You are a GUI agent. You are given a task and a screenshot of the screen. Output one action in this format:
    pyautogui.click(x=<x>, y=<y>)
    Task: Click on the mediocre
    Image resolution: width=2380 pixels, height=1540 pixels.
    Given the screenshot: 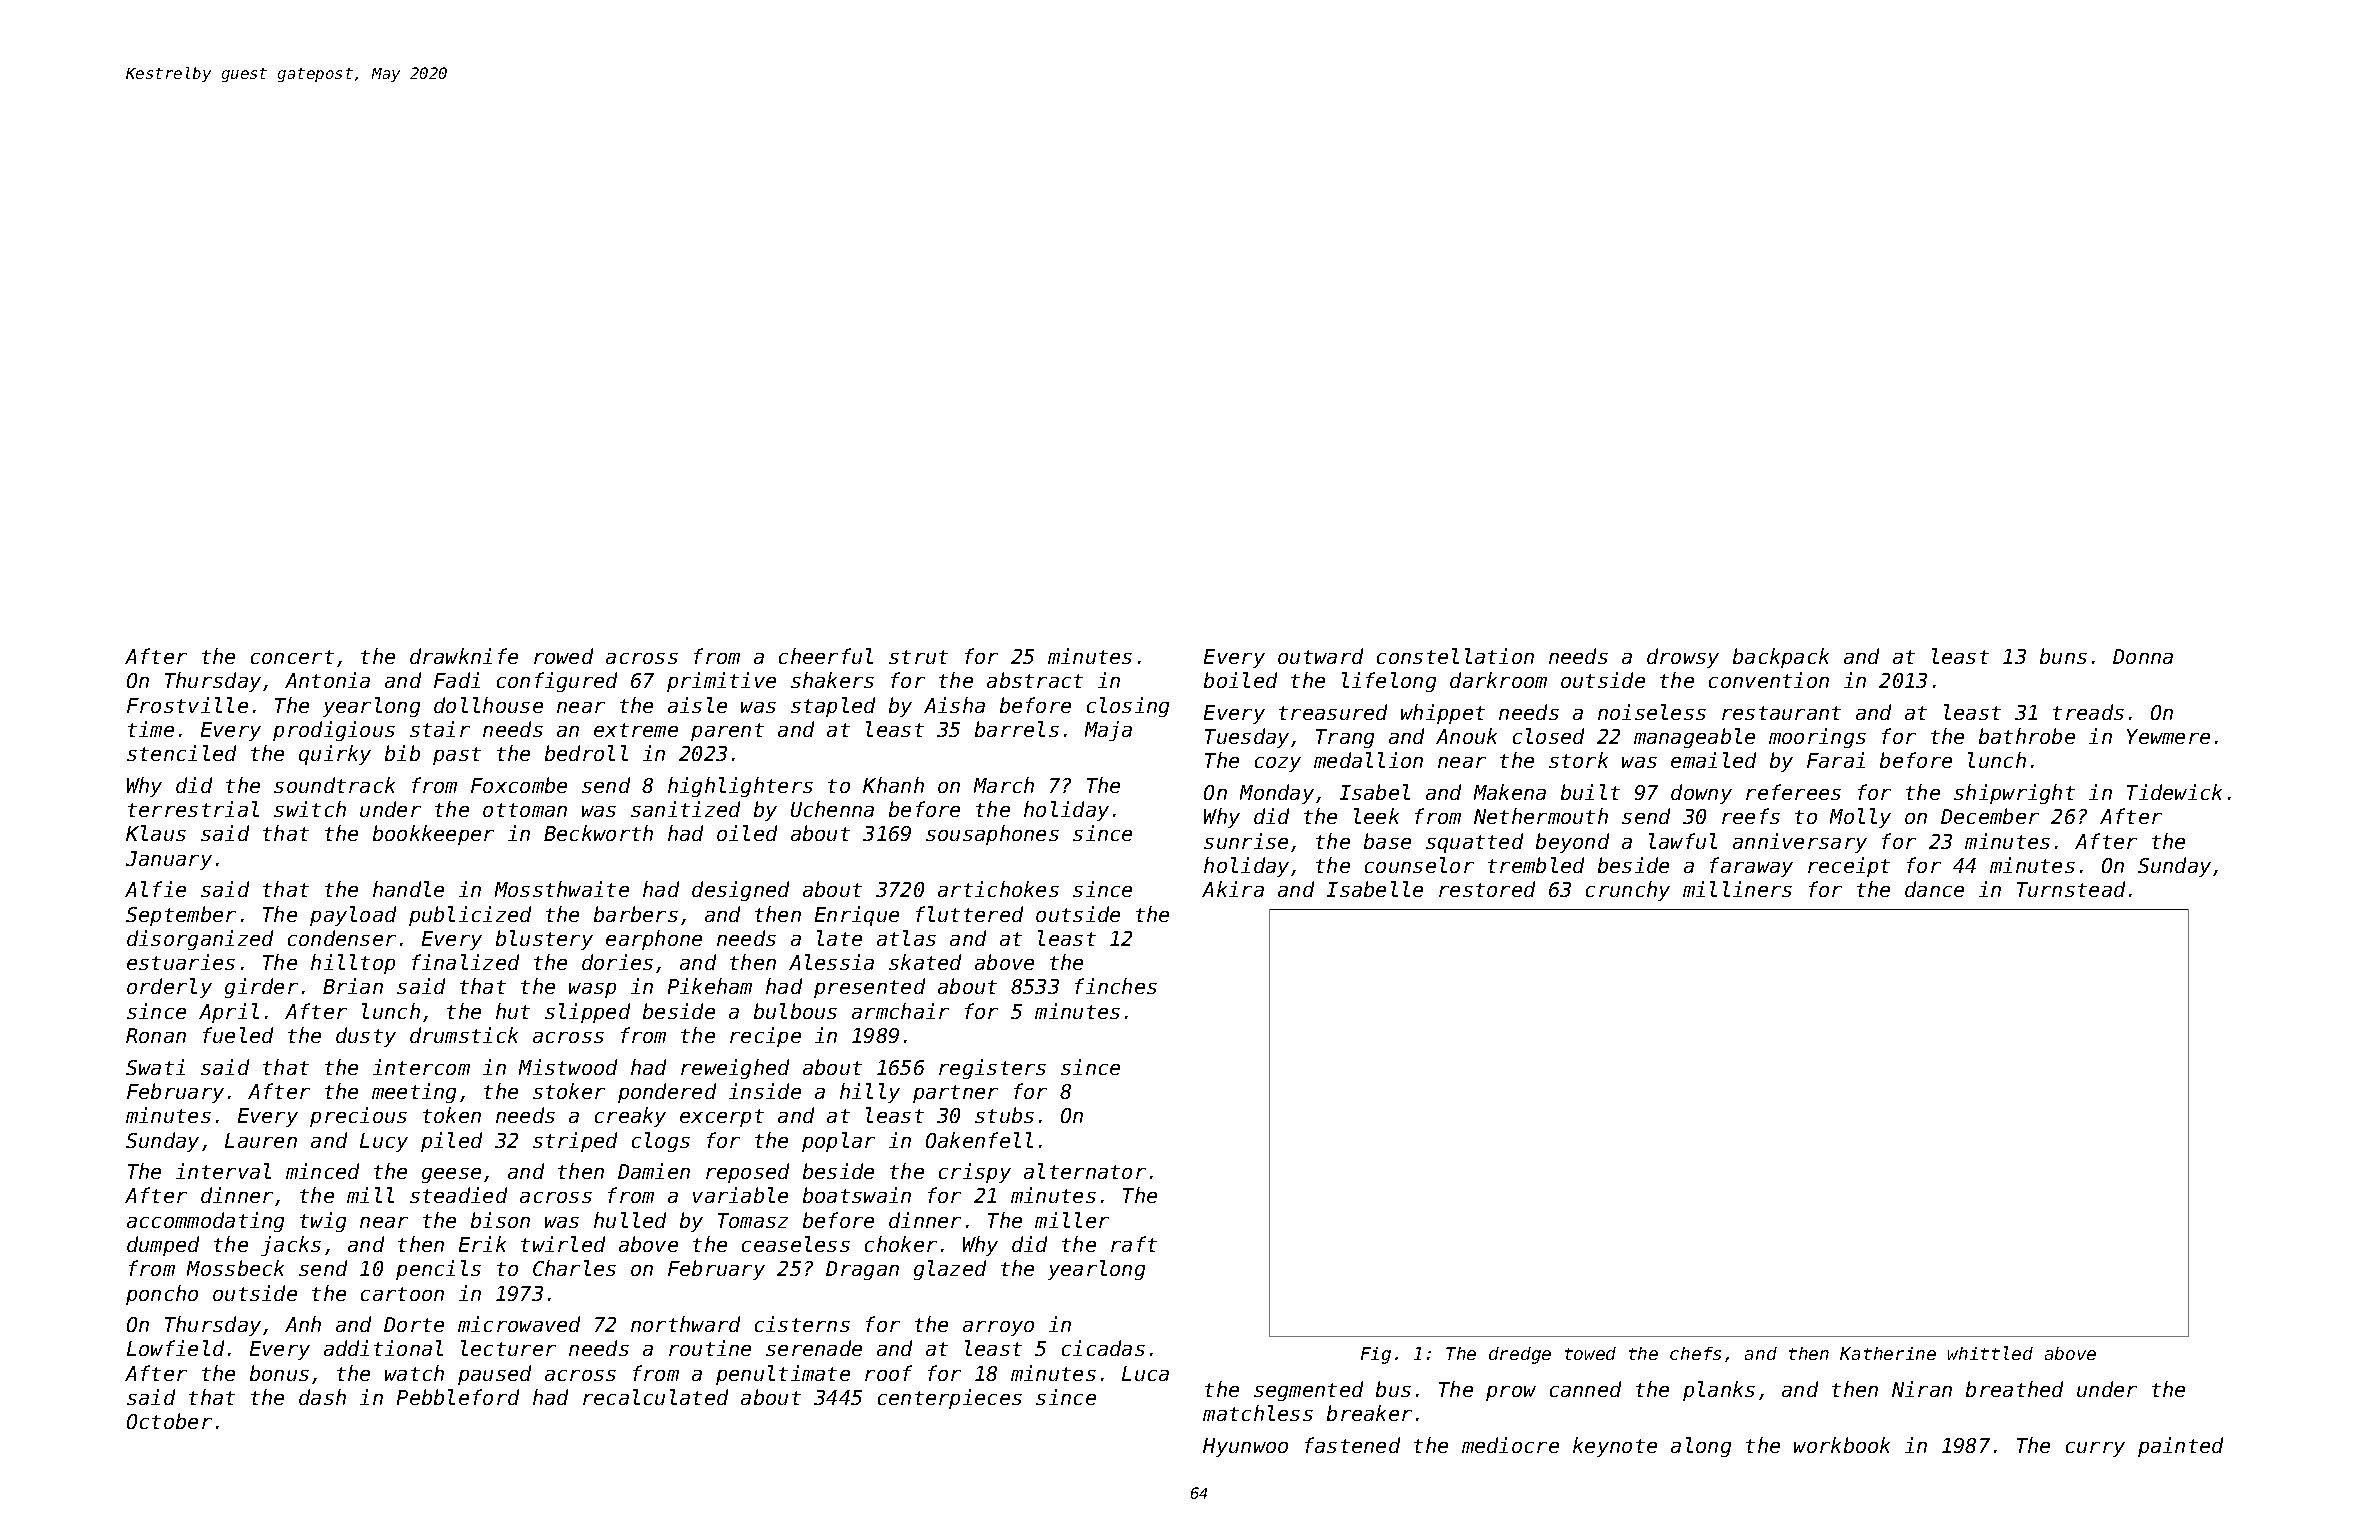 What is the action you would take?
    pyautogui.click(x=1510, y=1445)
